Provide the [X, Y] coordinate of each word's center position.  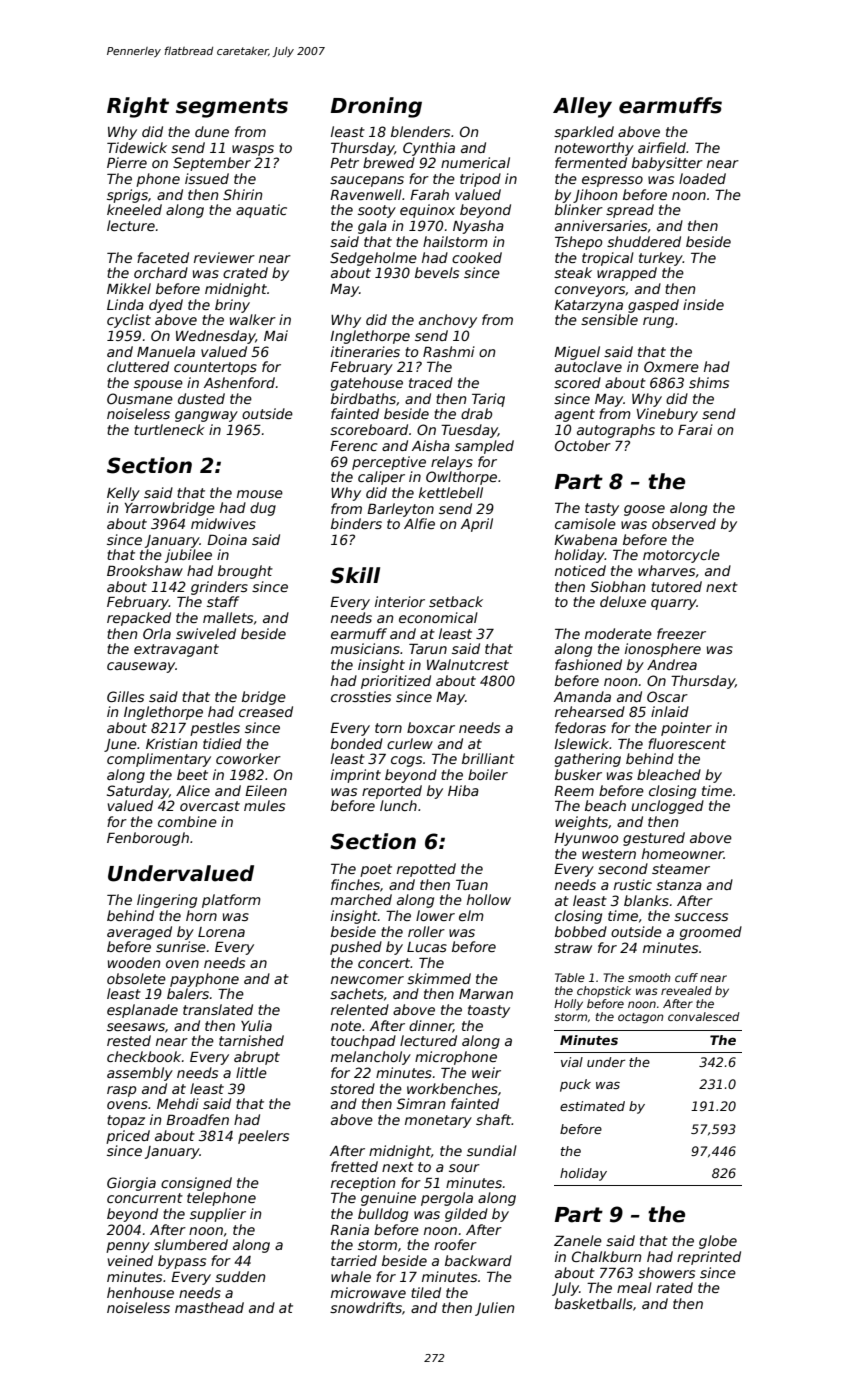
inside [703, 304]
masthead [209, 1307]
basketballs [594, 1303]
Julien [495, 1309]
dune [212, 131]
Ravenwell [366, 194]
